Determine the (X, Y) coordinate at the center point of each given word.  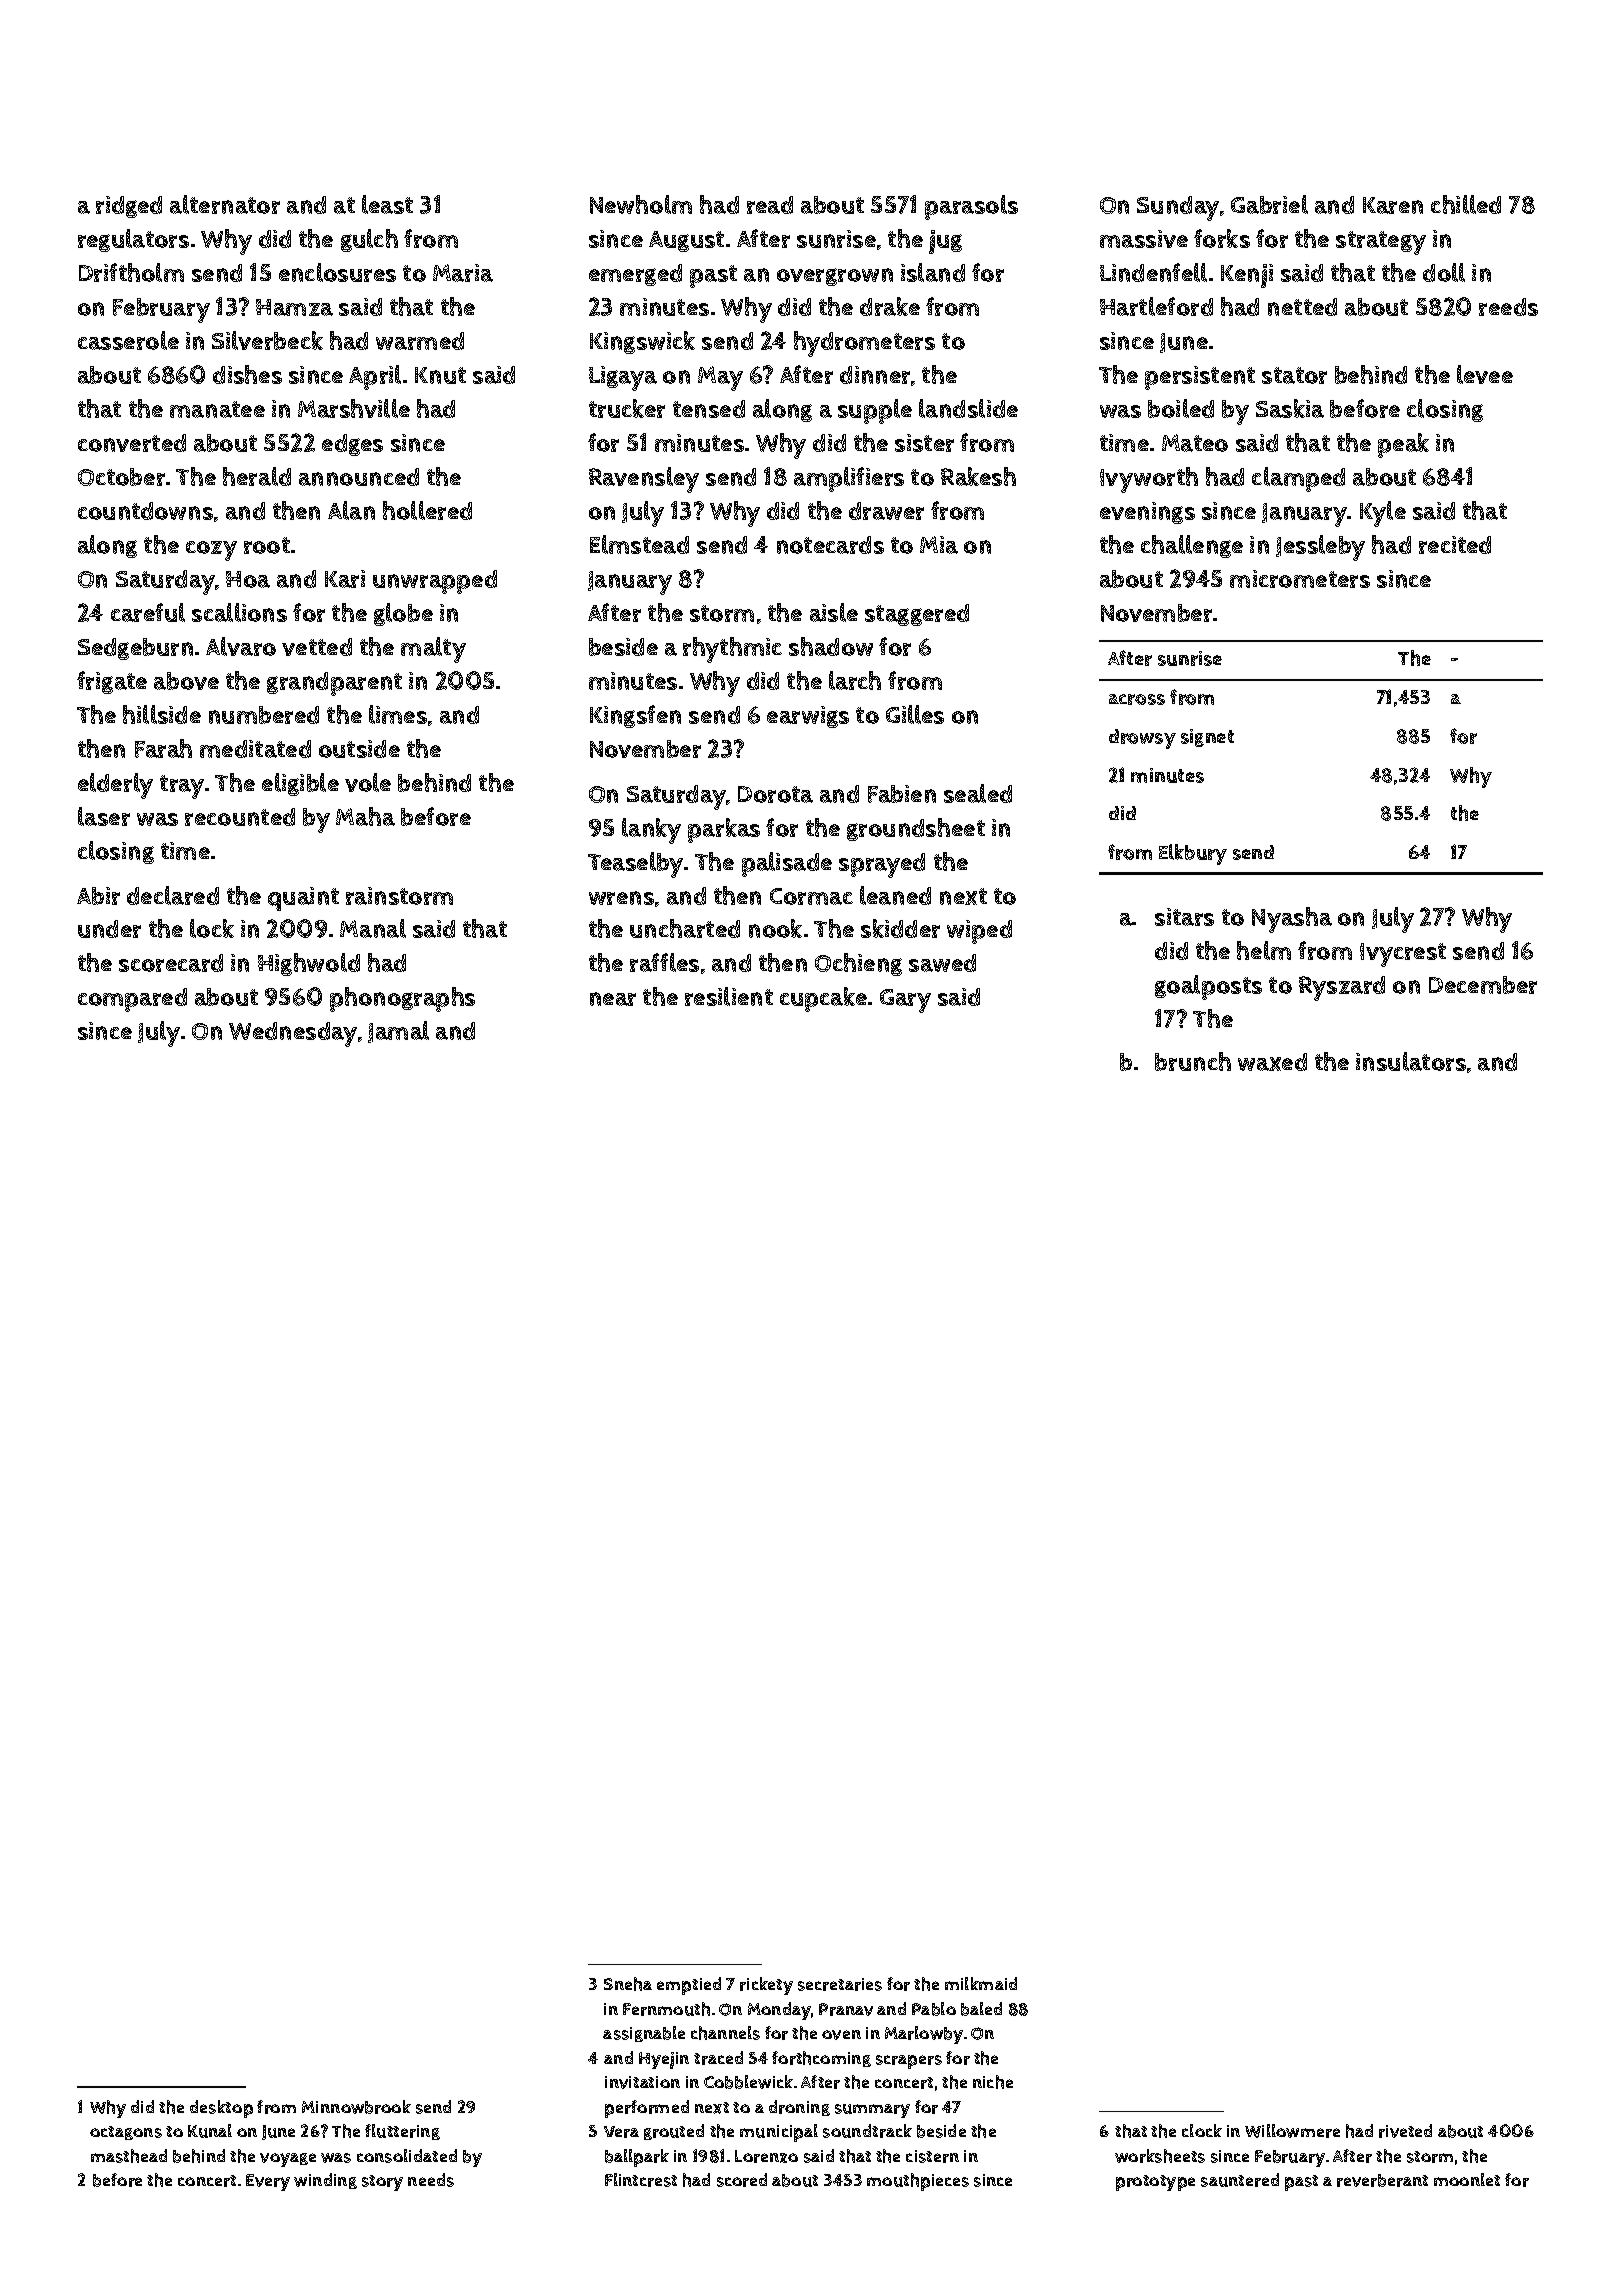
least (387, 204)
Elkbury (1193, 854)
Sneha (628, 1984)
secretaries (840, 1984)
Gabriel (1269, 204)
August (686, 241)
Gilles (915, 714)
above (186, 681)
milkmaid (981, 1983)
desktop (221, 2109)
